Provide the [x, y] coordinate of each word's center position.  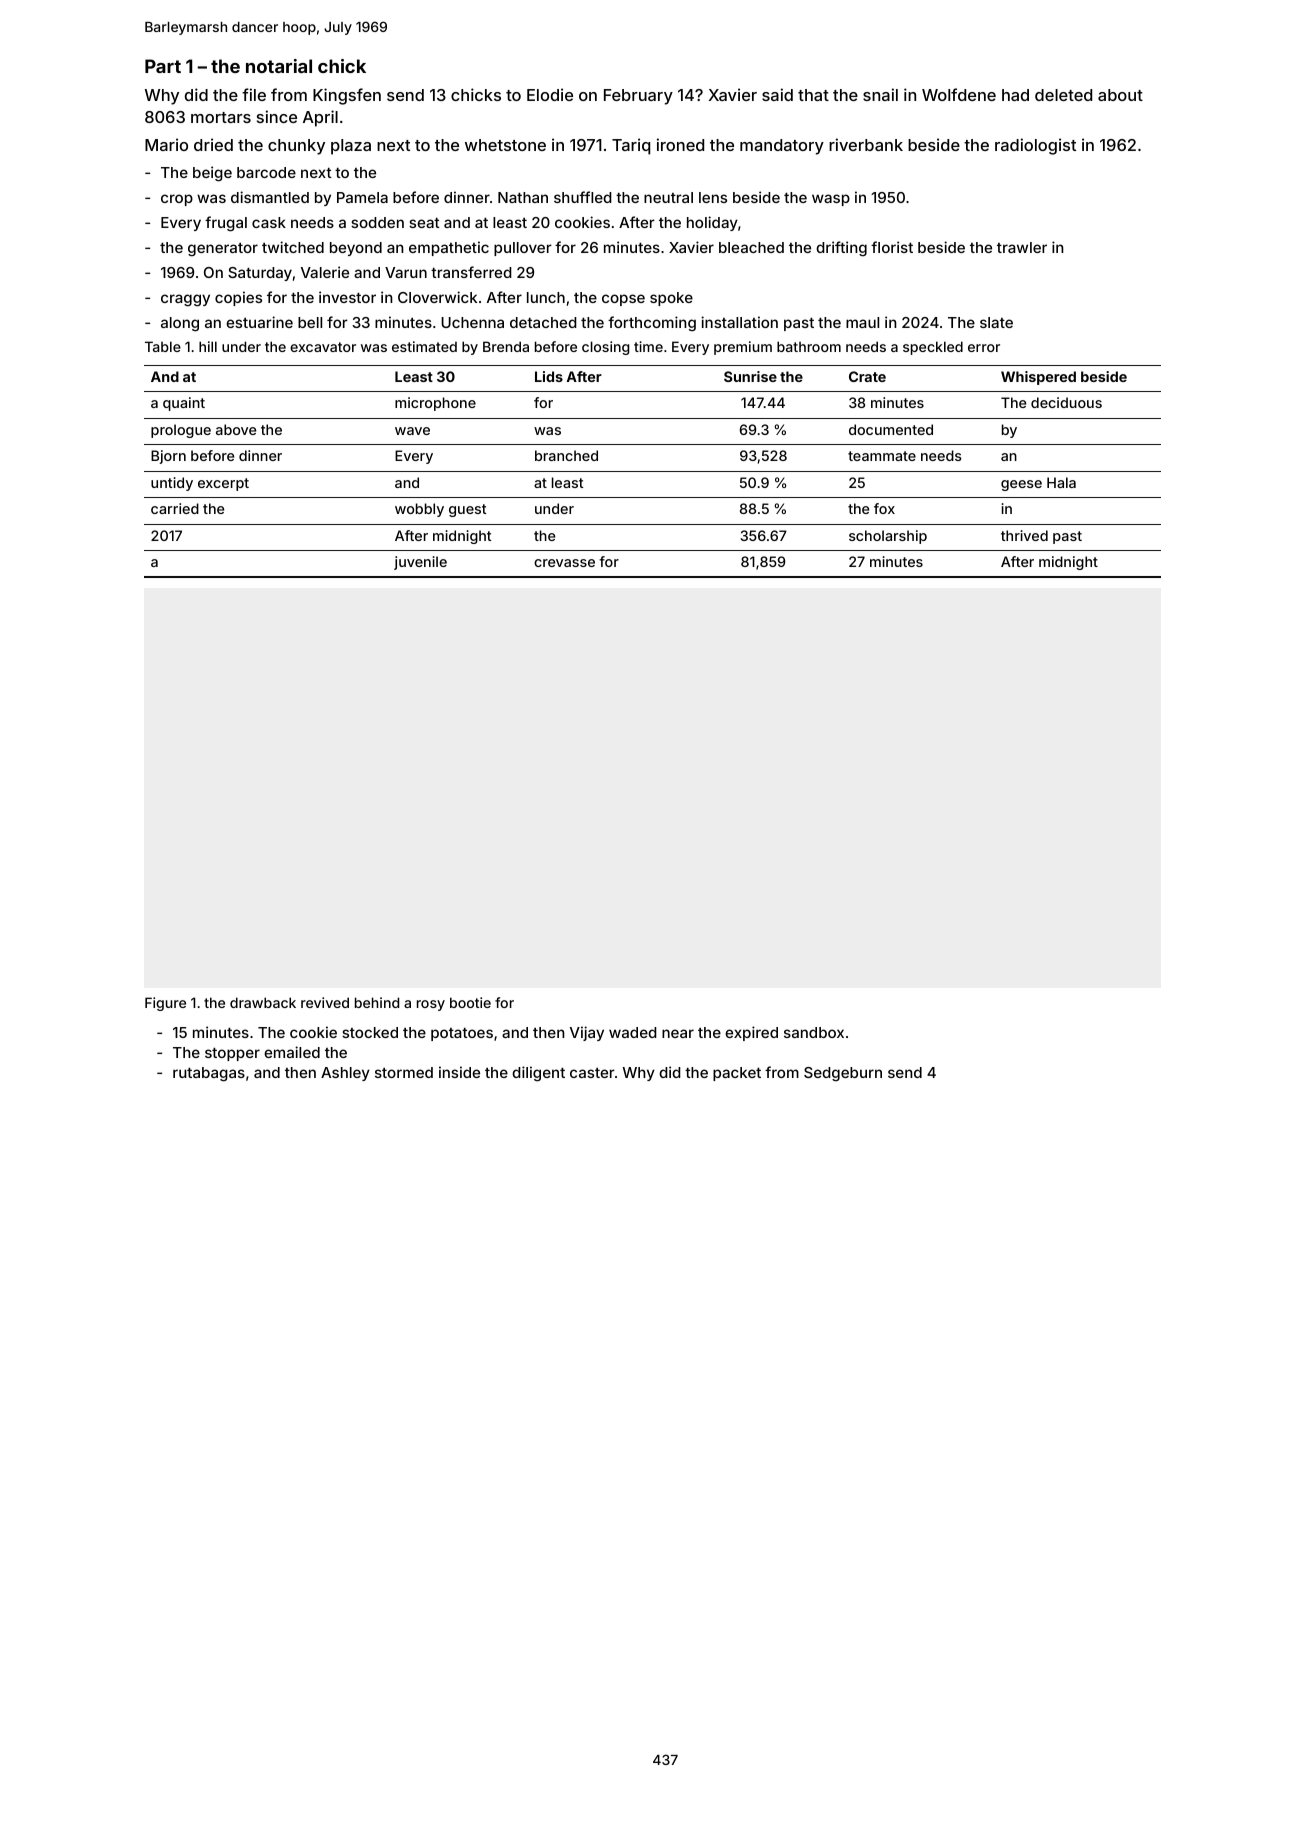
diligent [538, 1074]
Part [163, 66]
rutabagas [209, 1074]
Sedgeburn [843, 1074]
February [638, 97]
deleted [1063, 95]
